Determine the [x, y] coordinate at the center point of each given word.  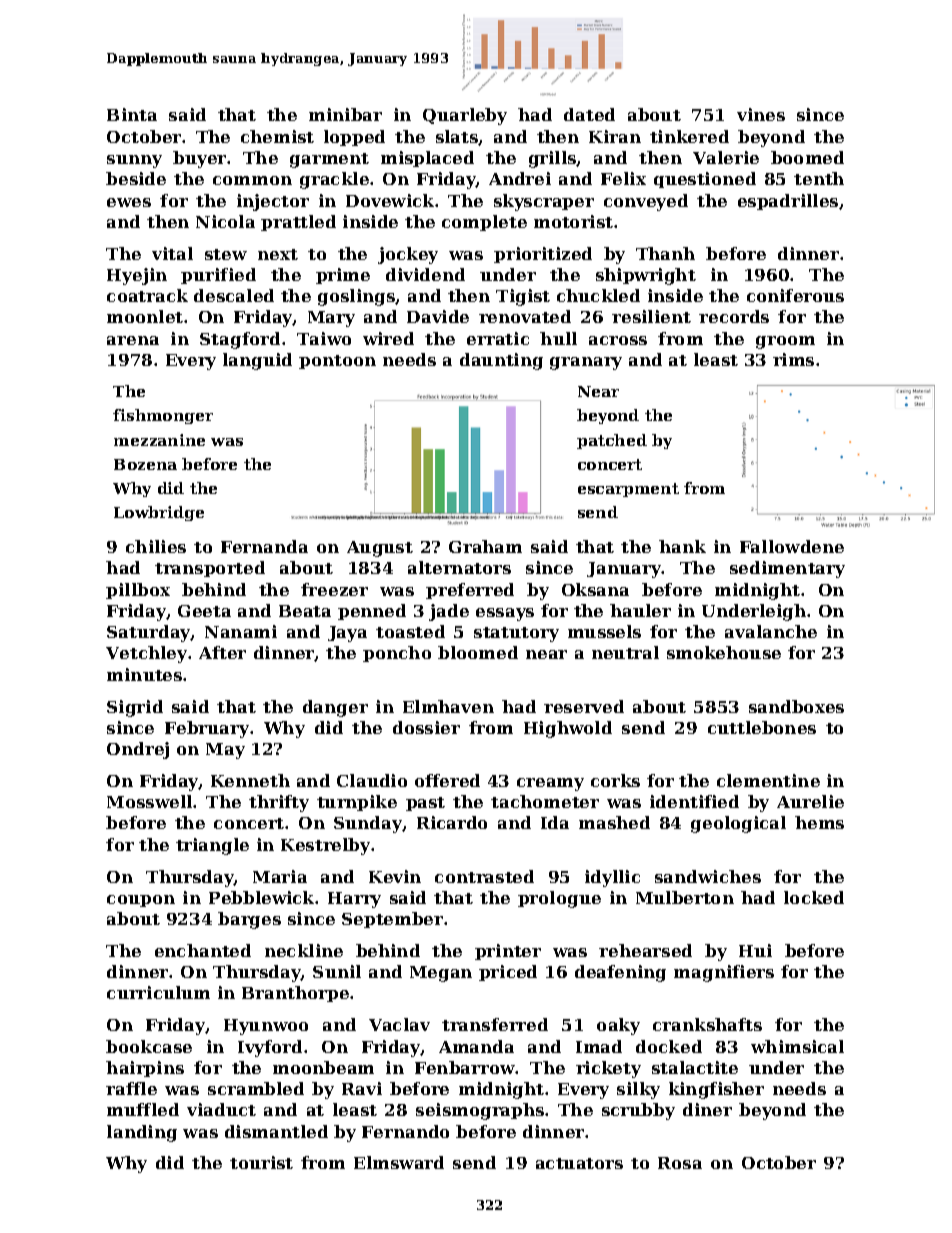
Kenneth [250, 780]
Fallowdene [792, 546]
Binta [132, 114]
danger [335, 708]
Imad [599, 1046]
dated [589, 114]
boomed [807, 157]
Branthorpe [295, 994]
